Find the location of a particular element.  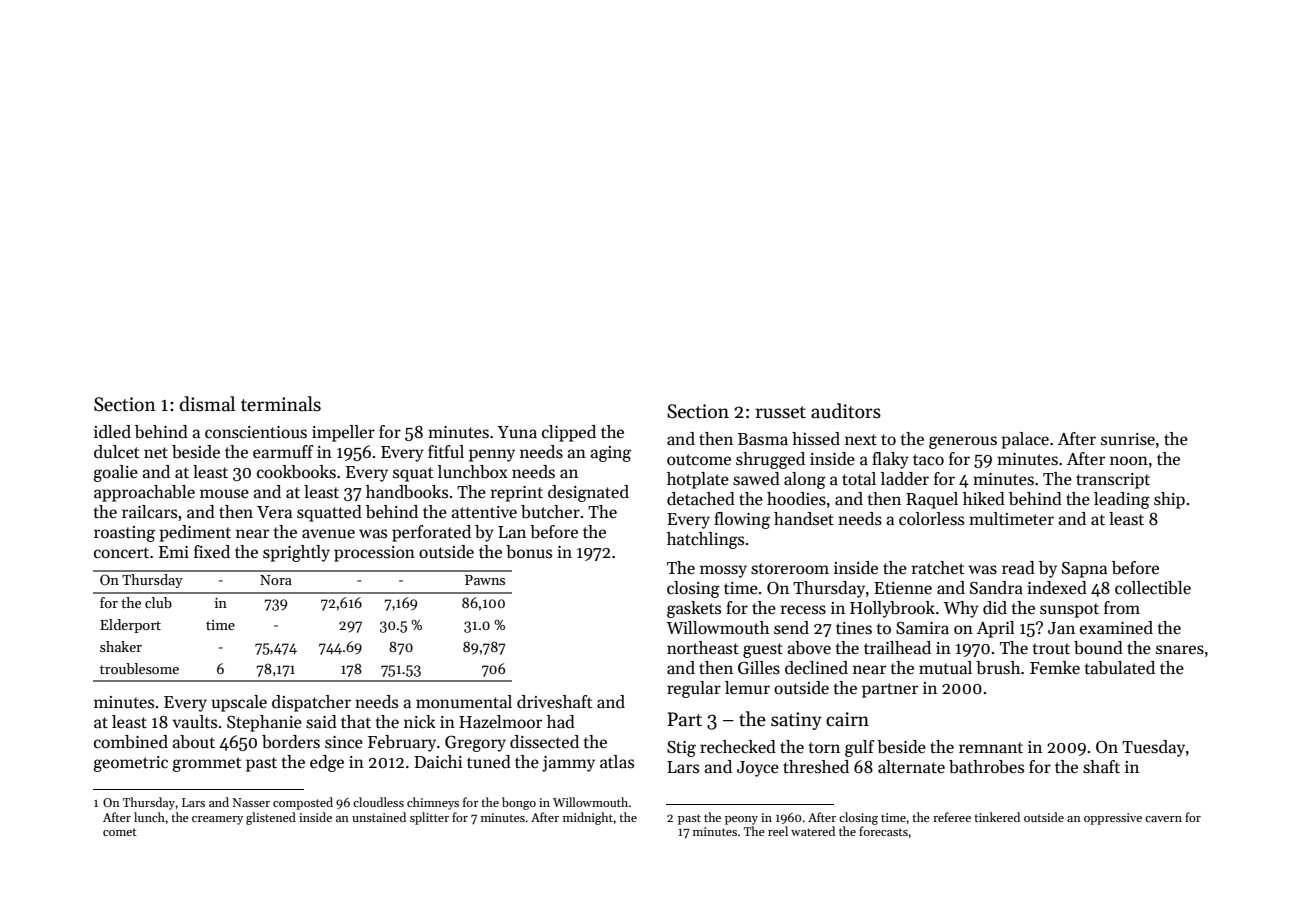

Pawns is located at coordinates (485, 580).
